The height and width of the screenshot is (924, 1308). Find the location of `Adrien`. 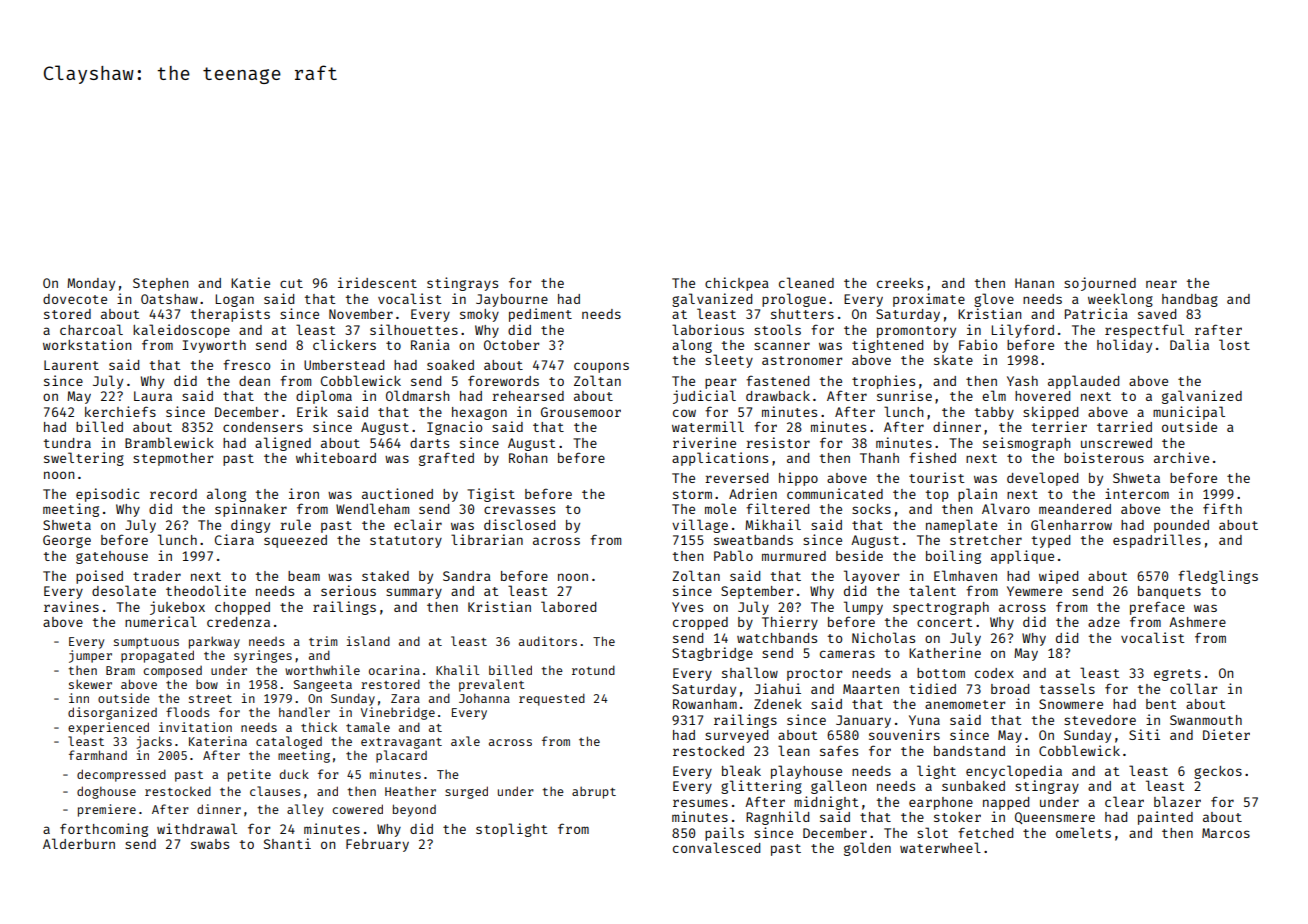

Adrien is located at coordinates (753, 493).
